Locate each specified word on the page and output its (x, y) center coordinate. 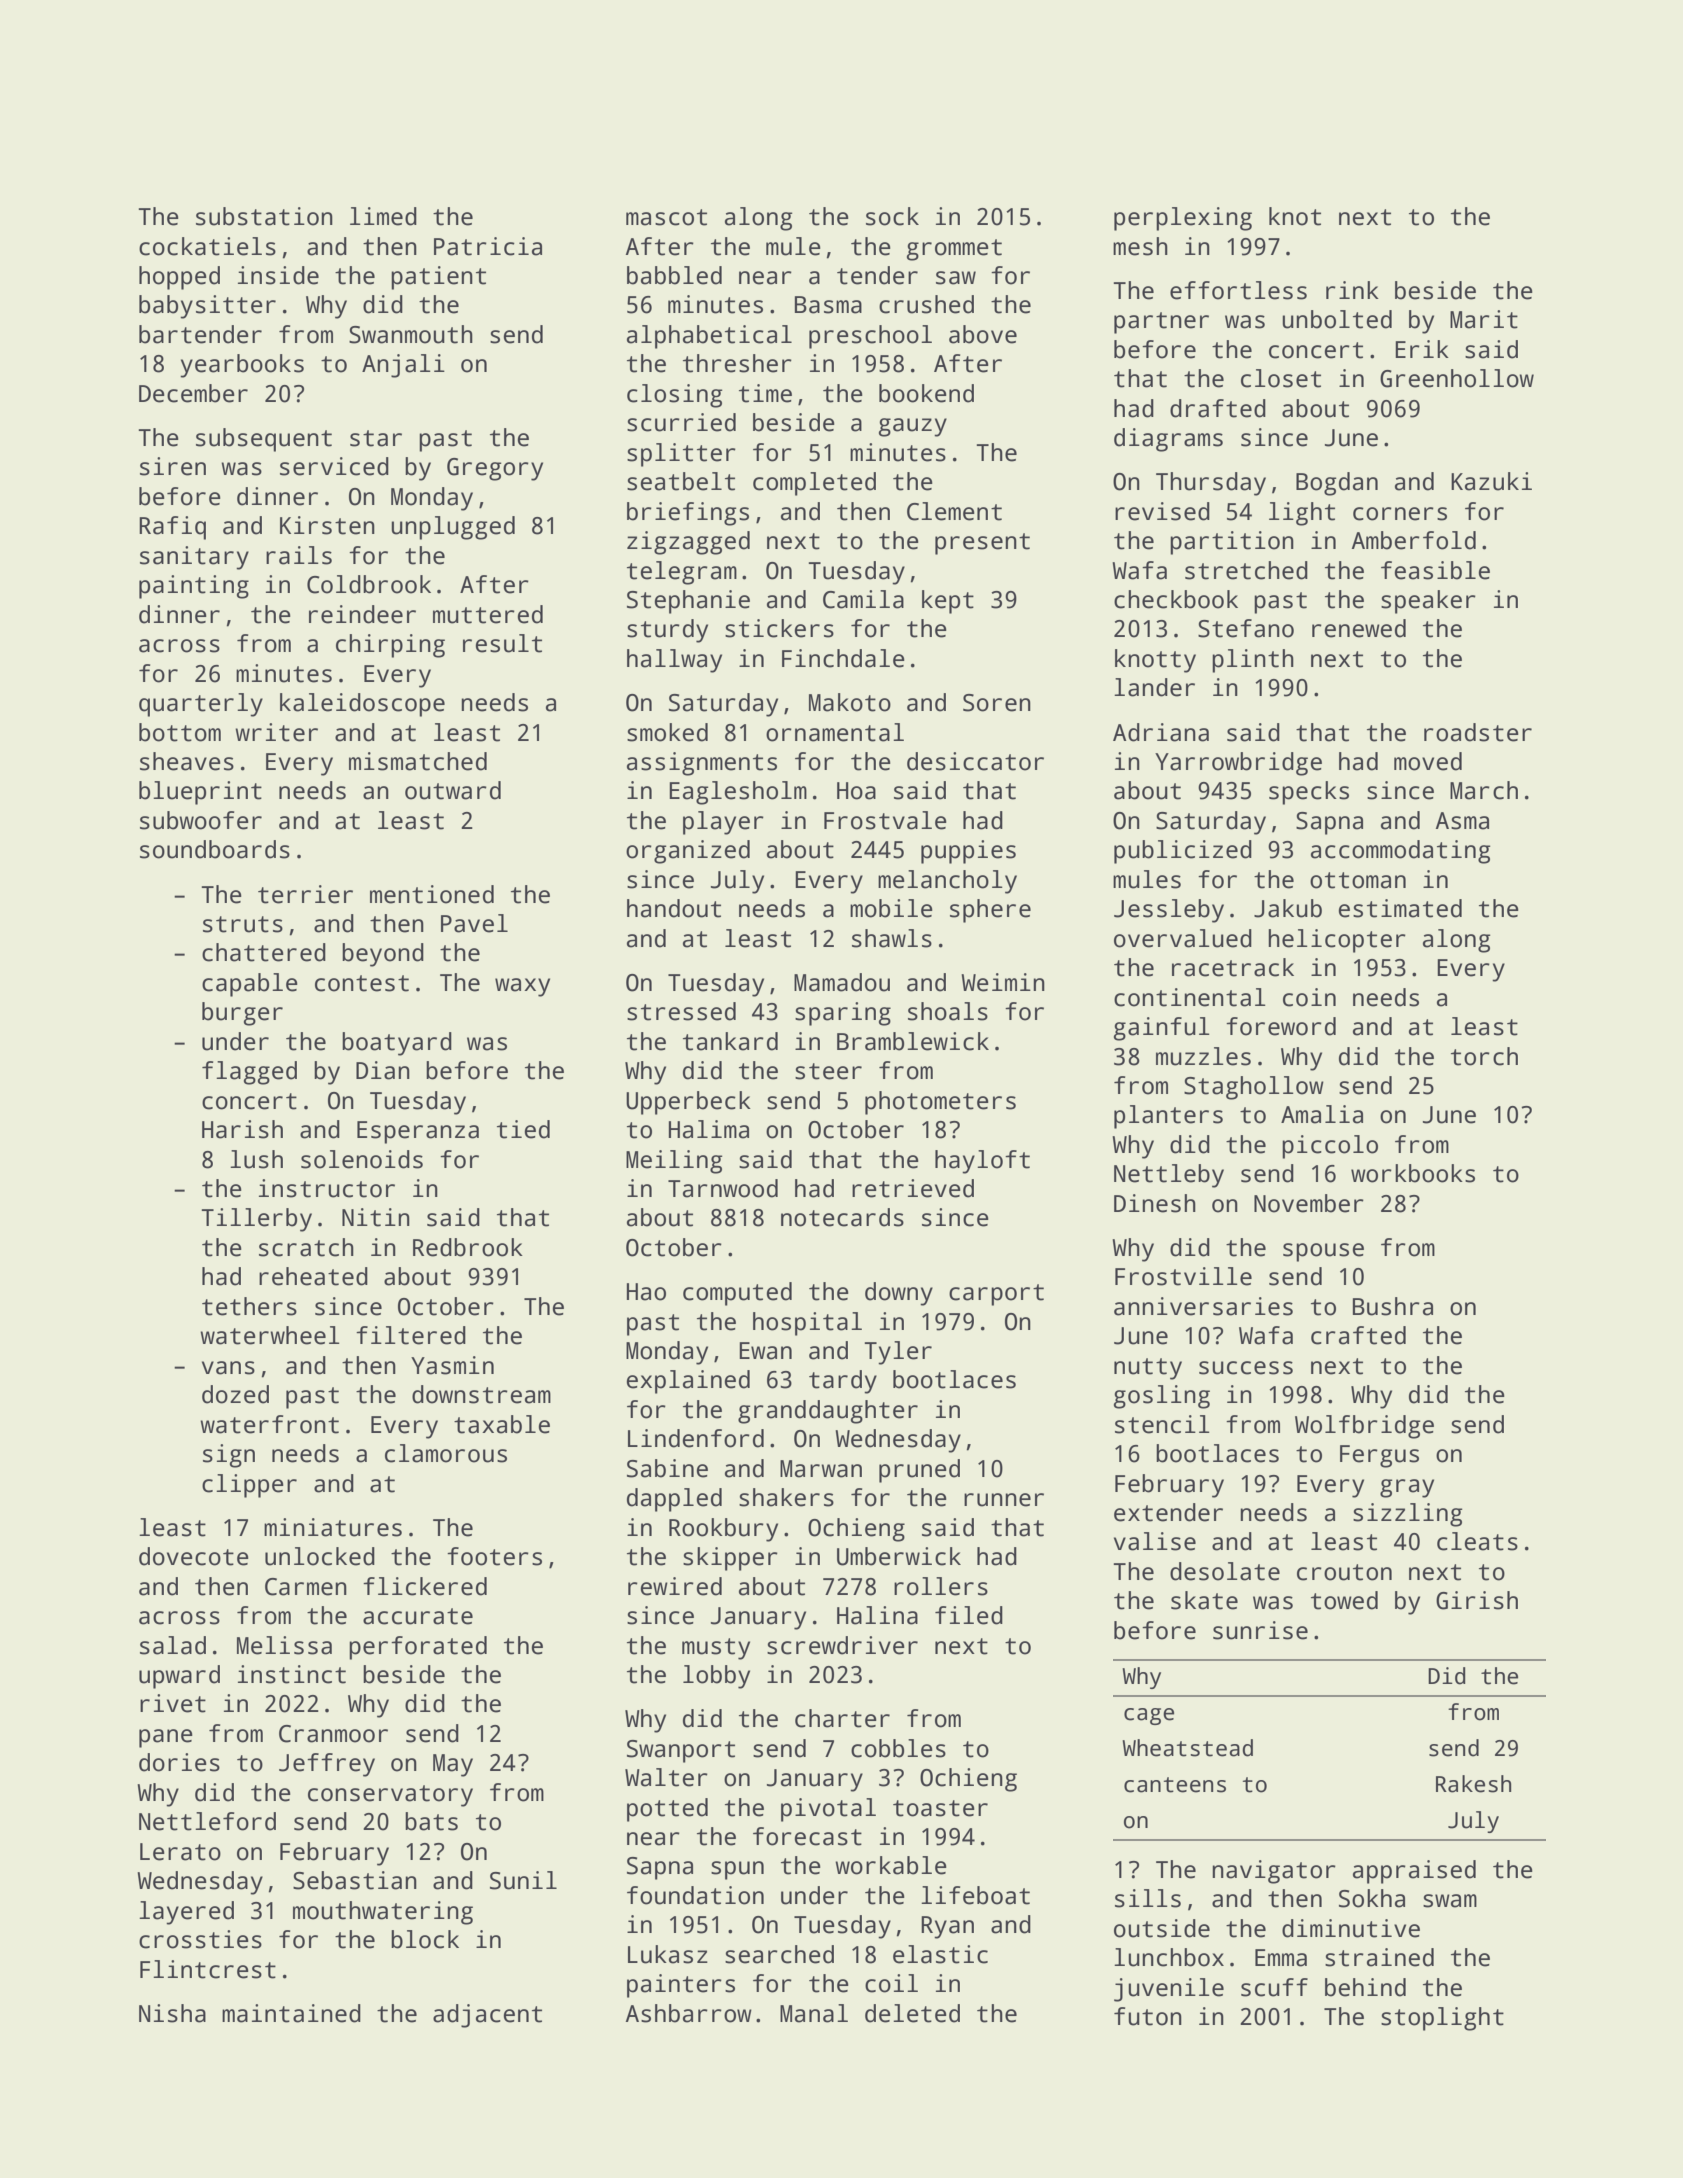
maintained (291, 2013)
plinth (1253, 661)
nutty (1148, 1369)
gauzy (913, 427)
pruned (919, 1471)
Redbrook (468, 1247)
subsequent (264, 440)
